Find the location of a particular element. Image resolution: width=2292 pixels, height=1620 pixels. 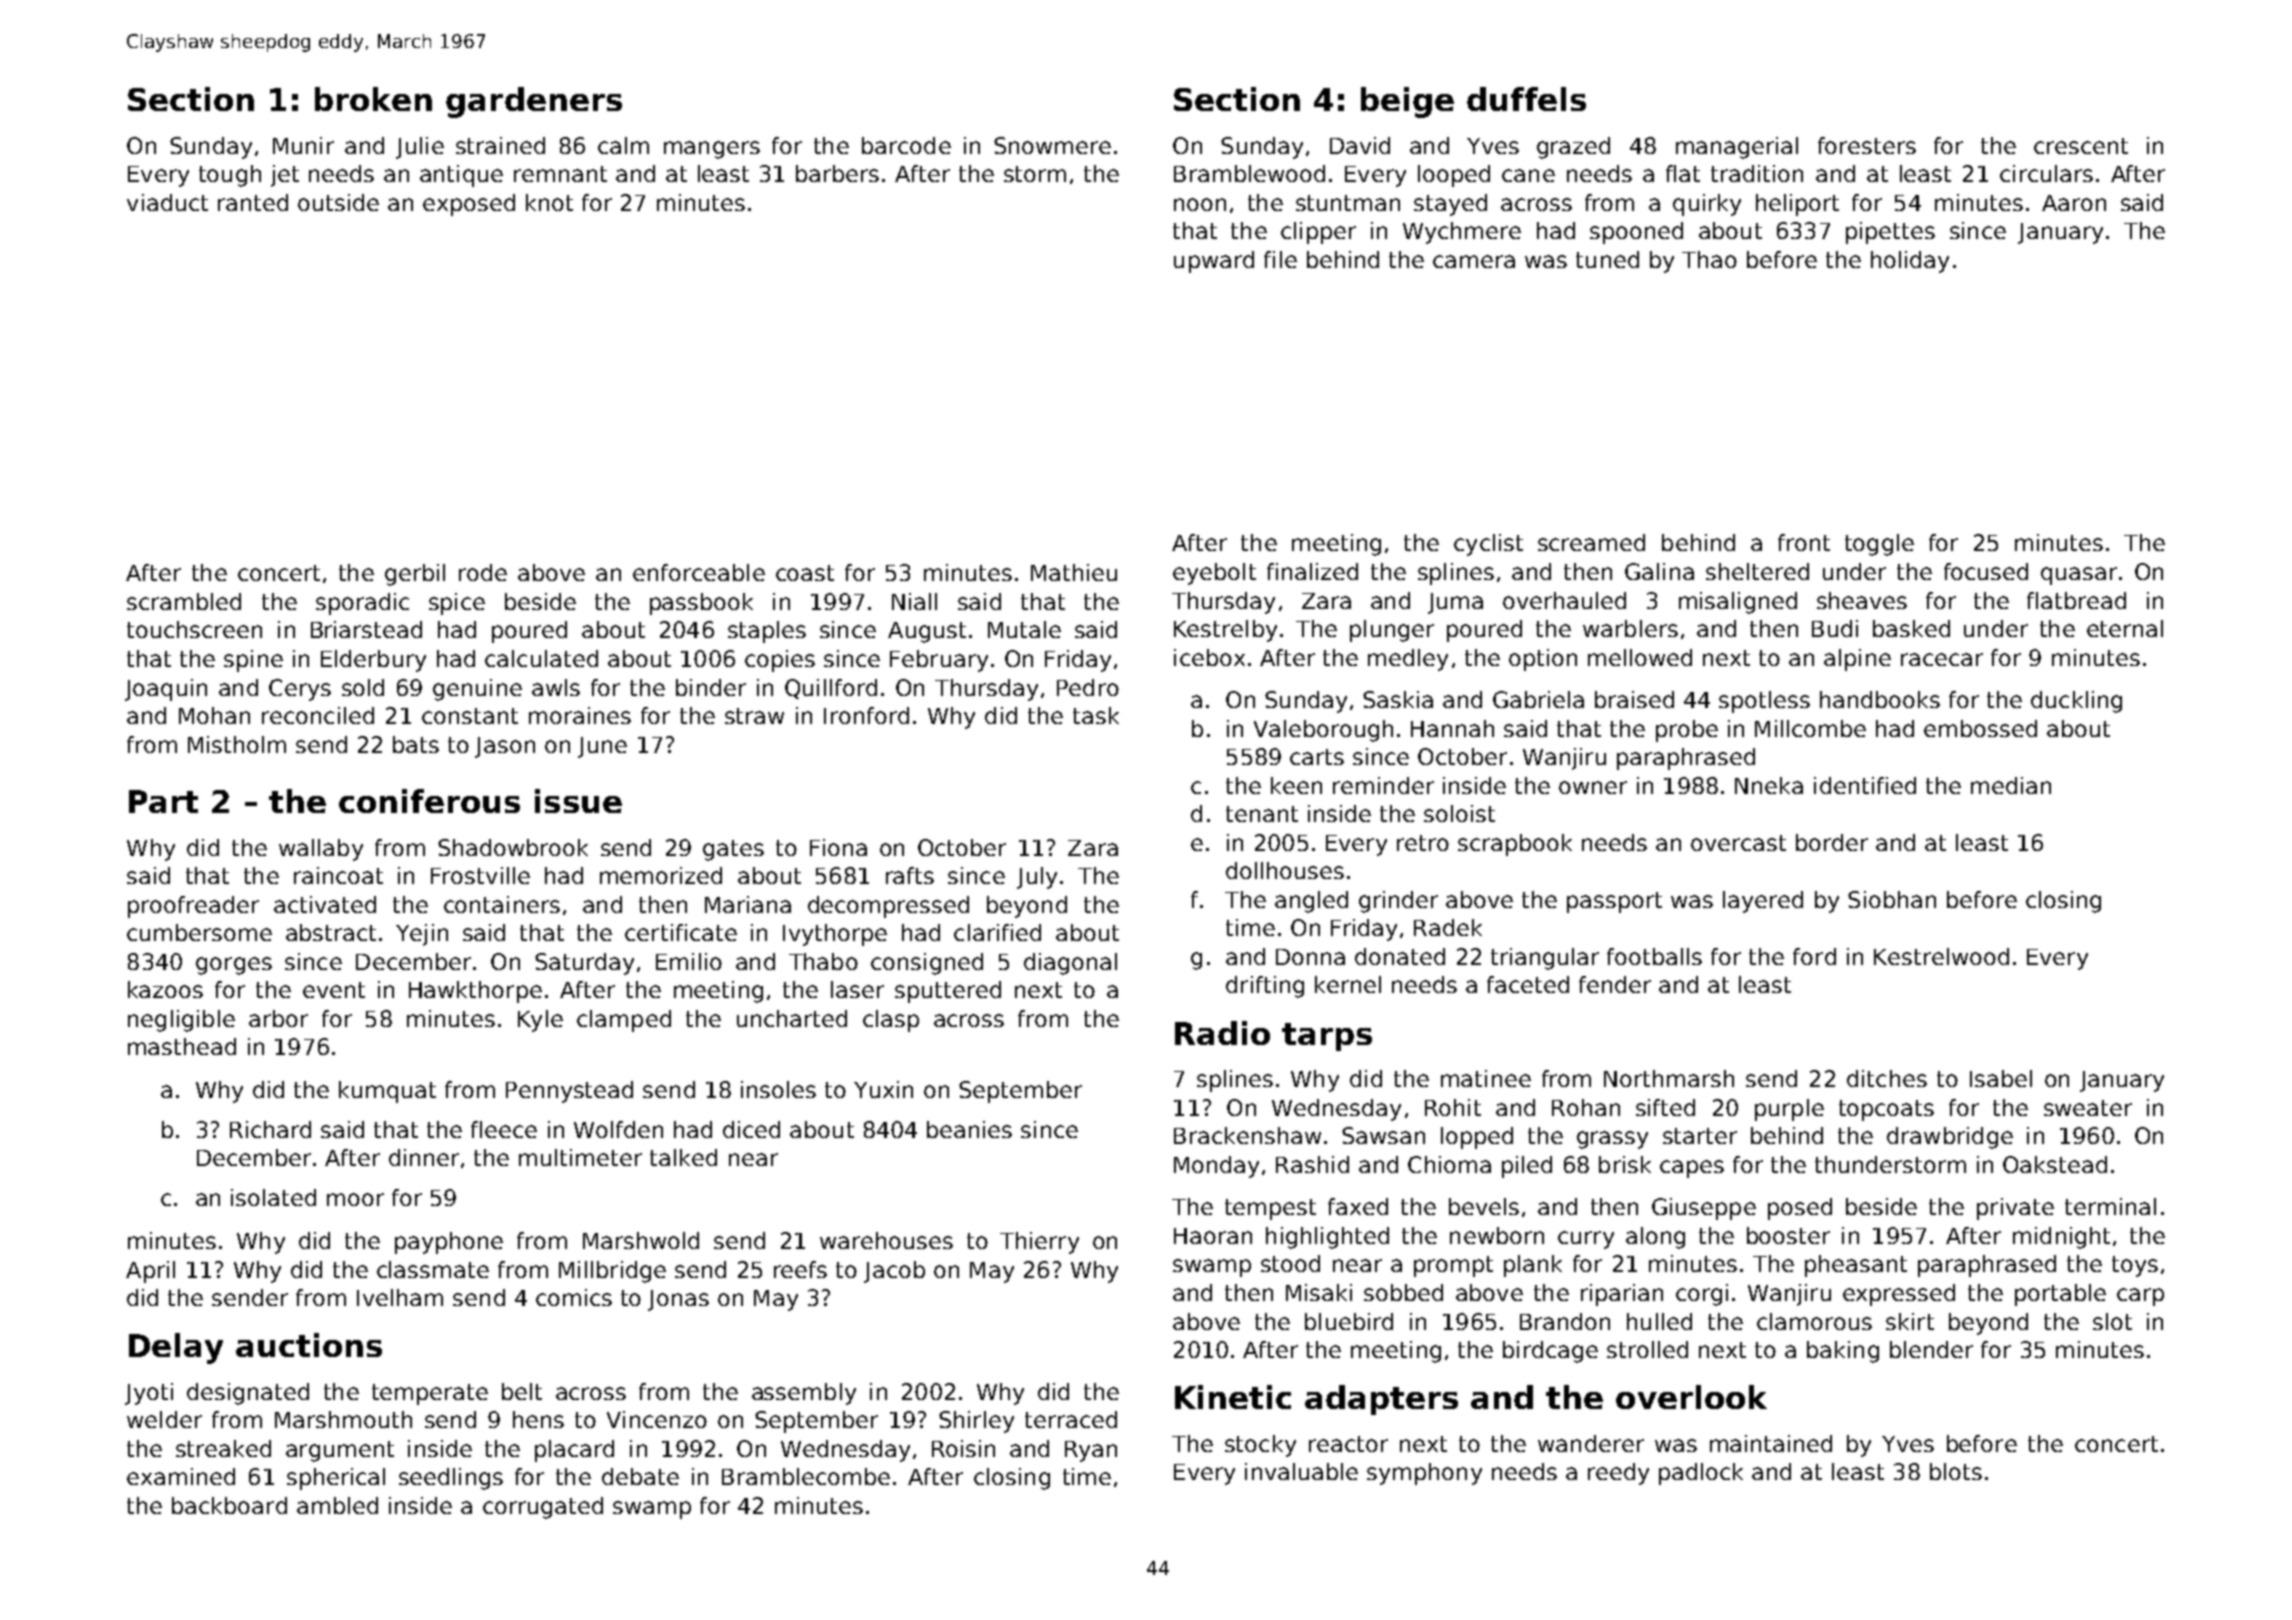

coast is located at coordinates (805, 573).
